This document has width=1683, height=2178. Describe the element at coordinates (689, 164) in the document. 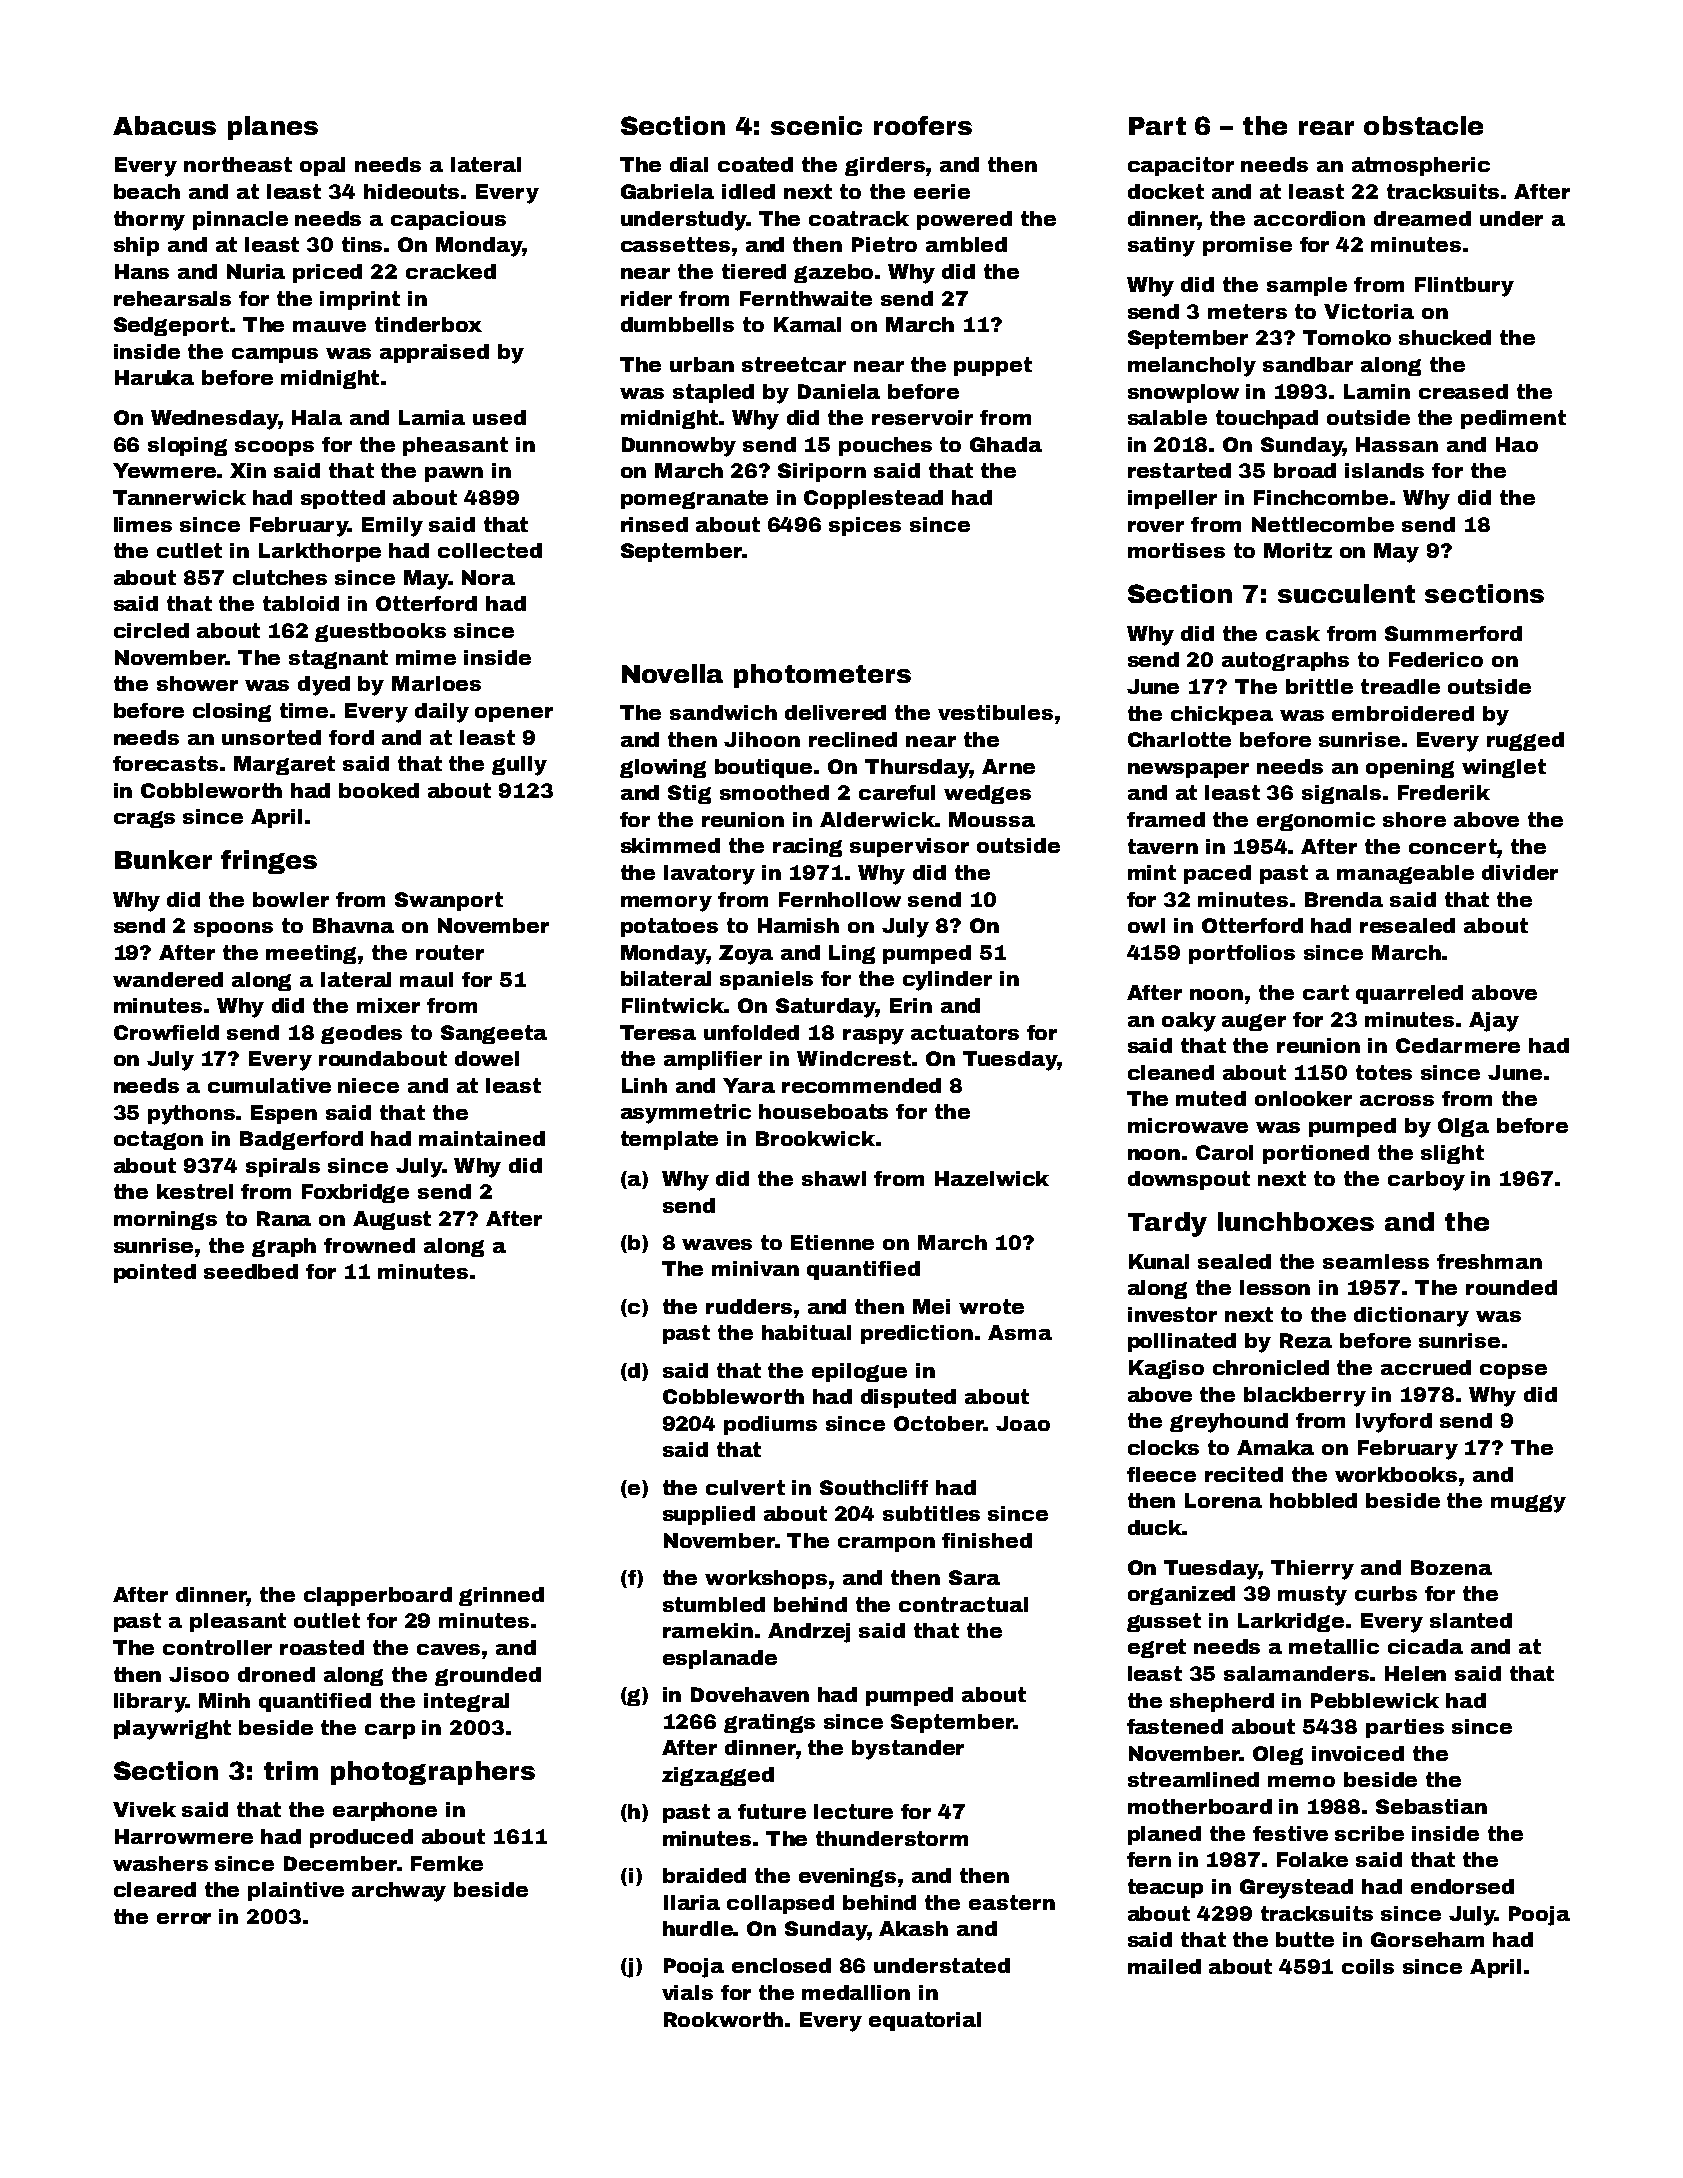

I see `dial` at that location.
